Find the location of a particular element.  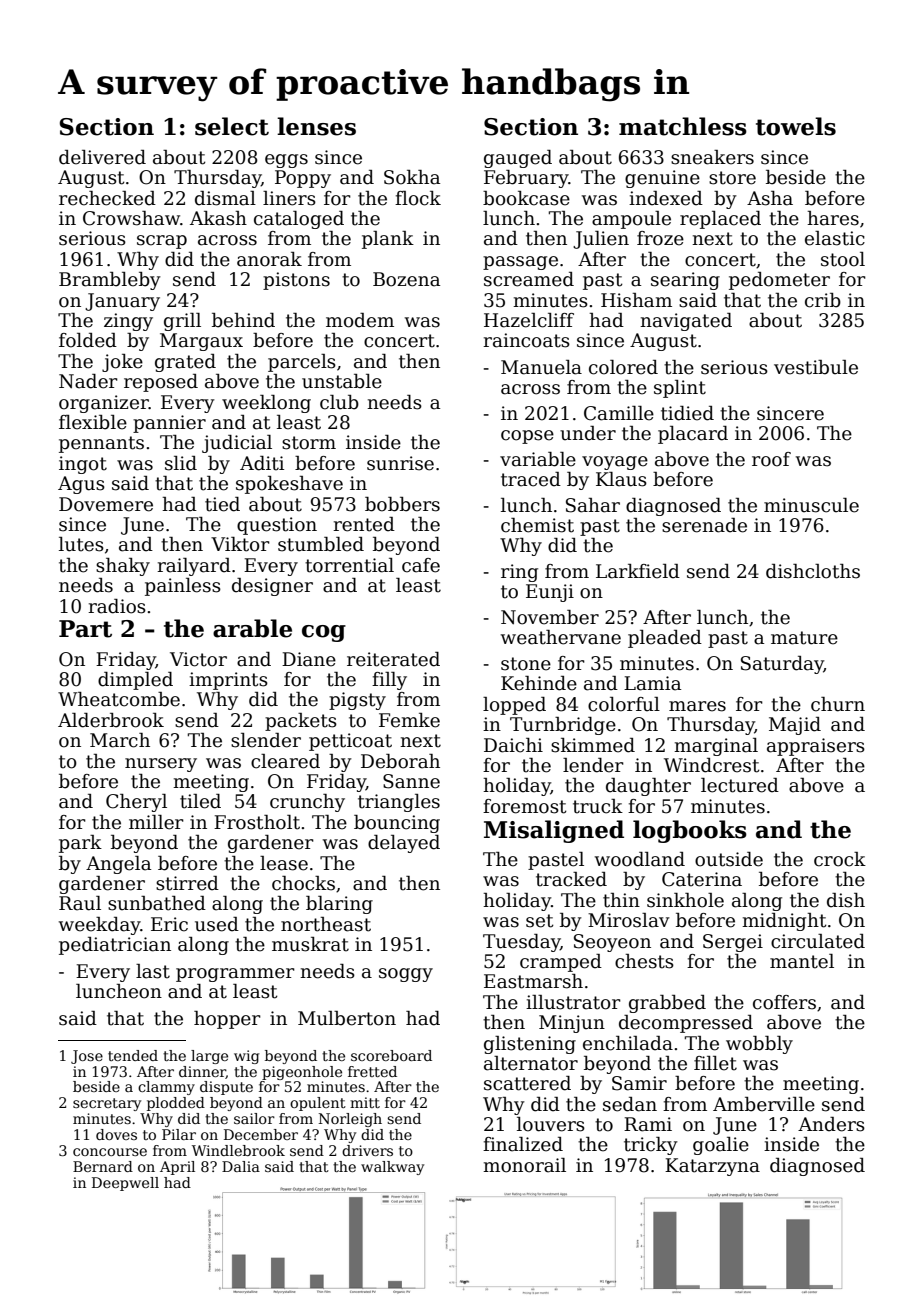

matchless is located at coordinates (683, 126).
